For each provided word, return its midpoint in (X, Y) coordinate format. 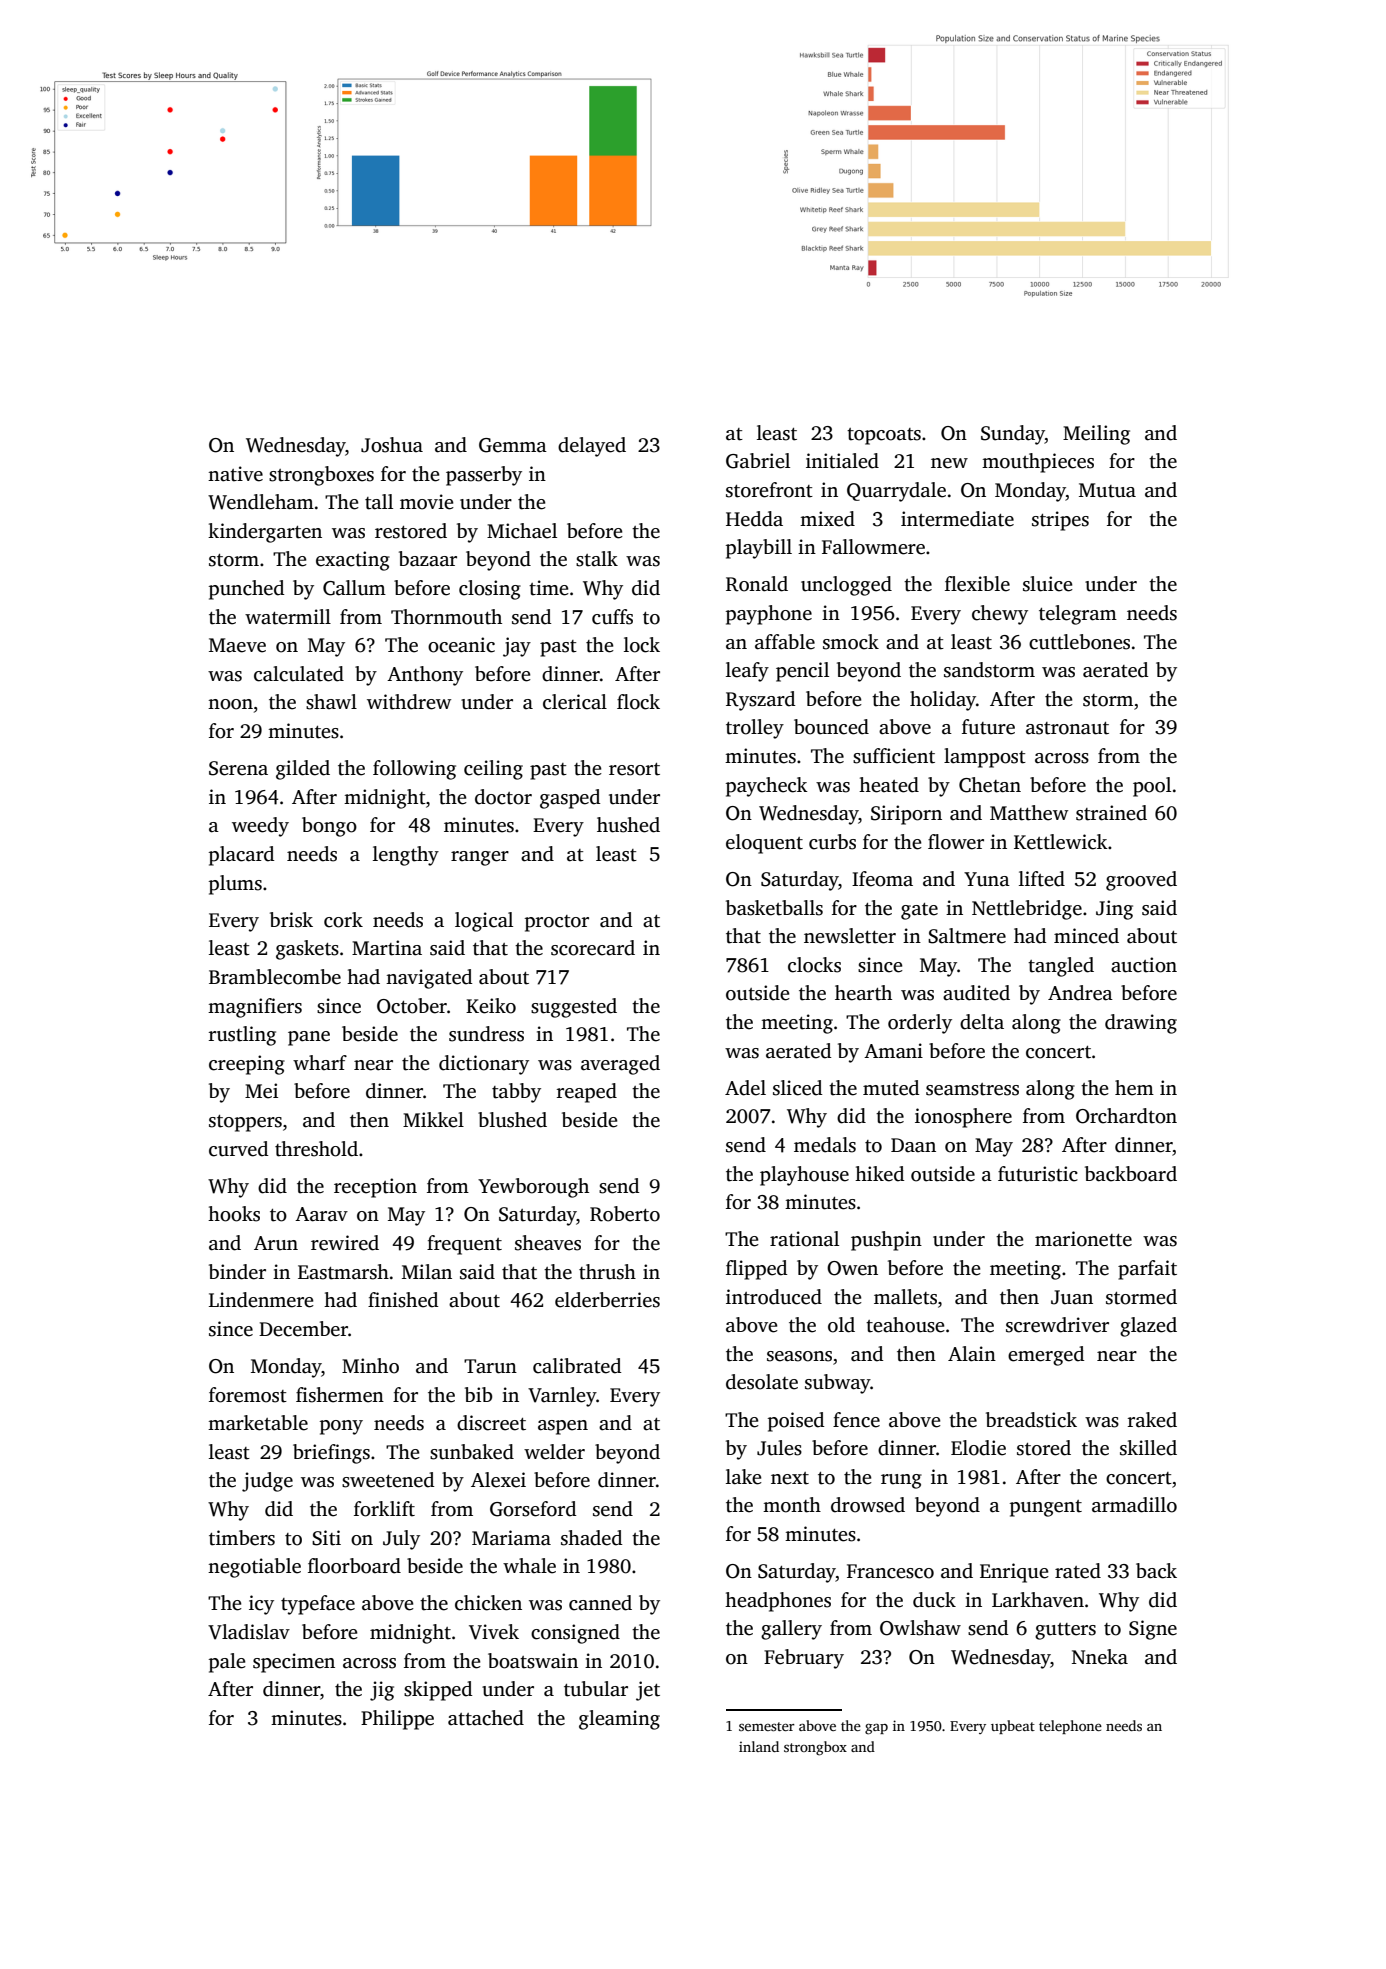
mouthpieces (1038, 463)
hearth (863, 993)
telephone (1070, 1727)
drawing (1141, 1024)
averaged (620, 1065)
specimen (294, 1663)
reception (375, 1188)
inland (759, 1746)
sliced (797, 1088)
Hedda (754, 519)
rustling (242, 1036)
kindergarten (265, 533)
